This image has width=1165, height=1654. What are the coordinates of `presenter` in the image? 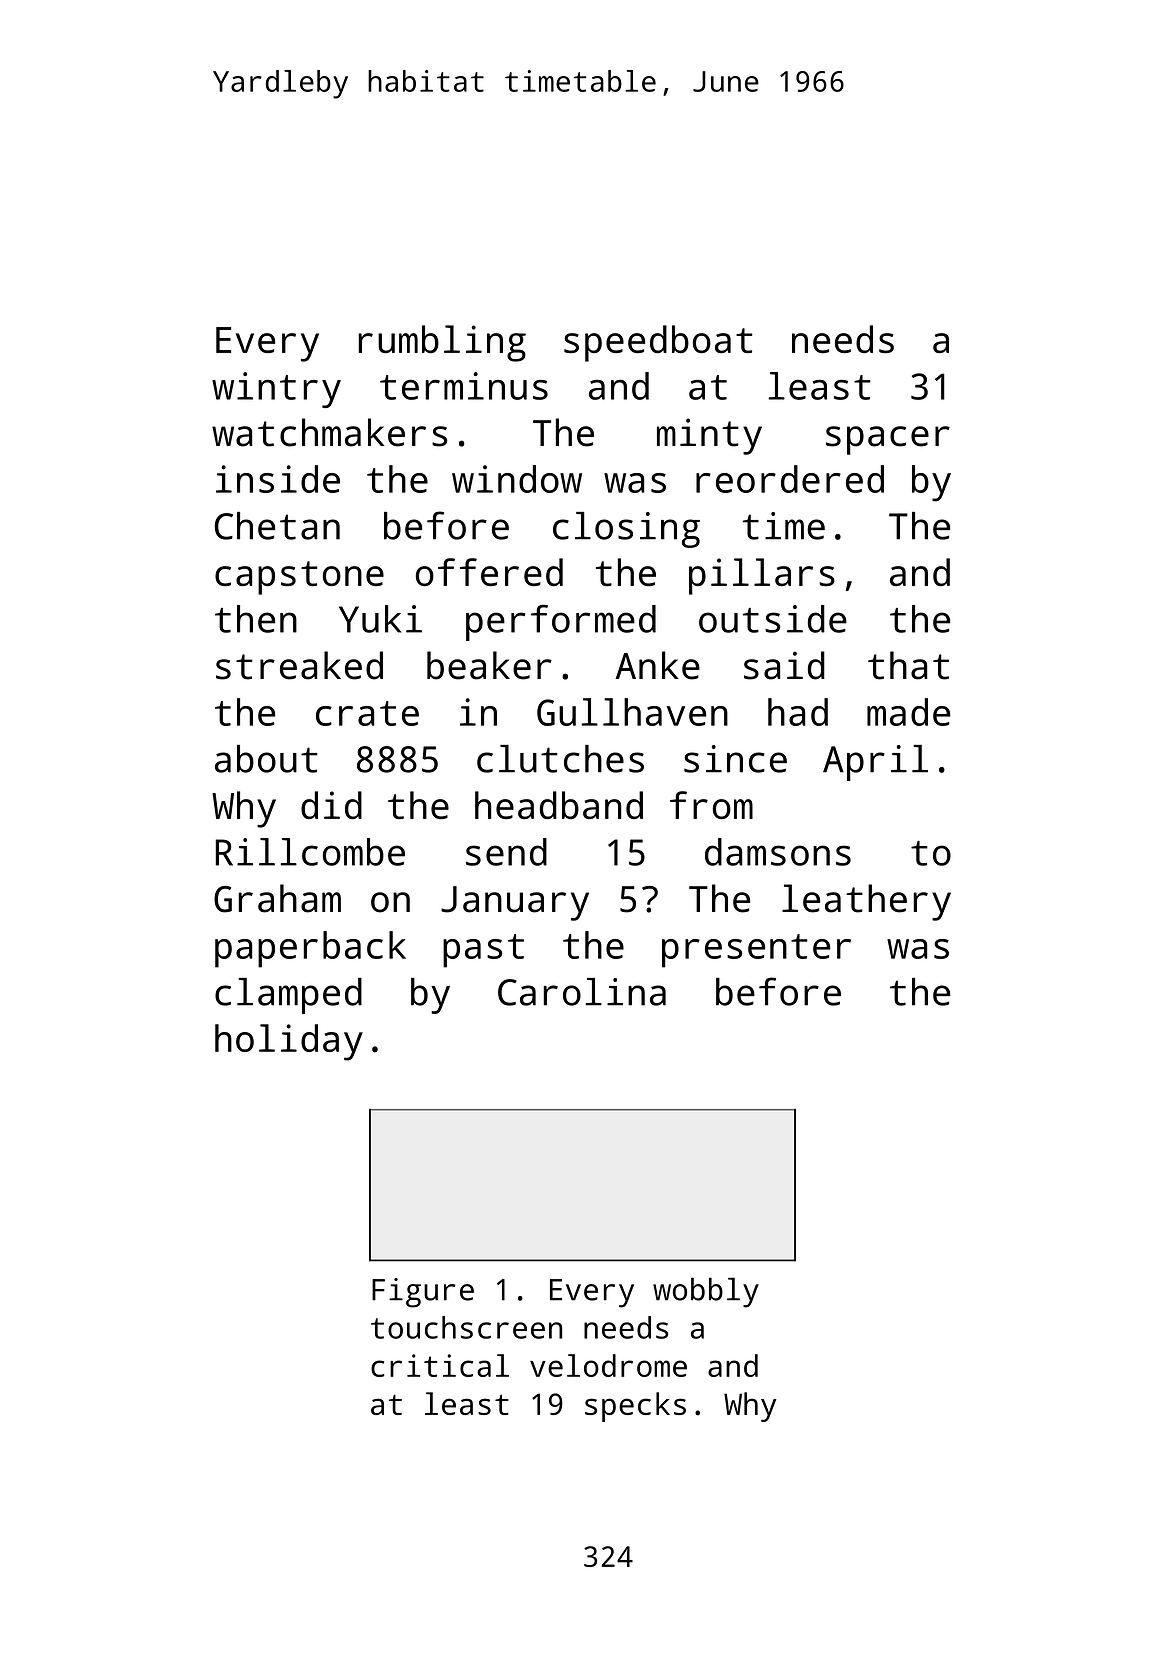 It's located at (756, 951).
